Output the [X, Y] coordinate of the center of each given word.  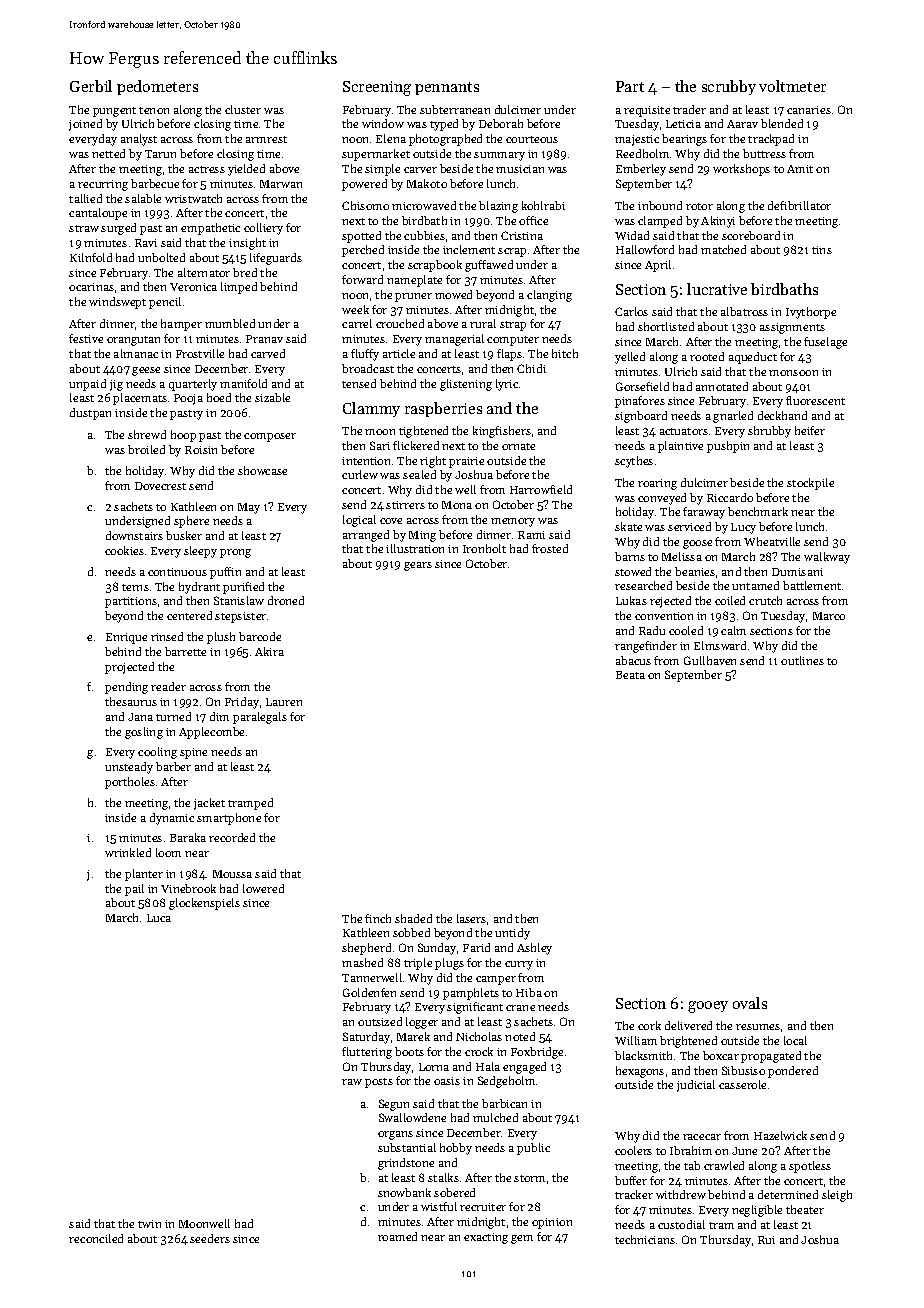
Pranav [264, 339]
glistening [466, 385]
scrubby [729, 87]
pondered [793, 1072]
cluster [243, 109]
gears [418, 566]
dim [219, 716]
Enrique [126, 638]
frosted [550, 548]
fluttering [367, 1053]
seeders [210, 1238]
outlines [802, 660]
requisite [647, 111]
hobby [456, 1149]
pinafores [640, 402]
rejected [670, 602]
